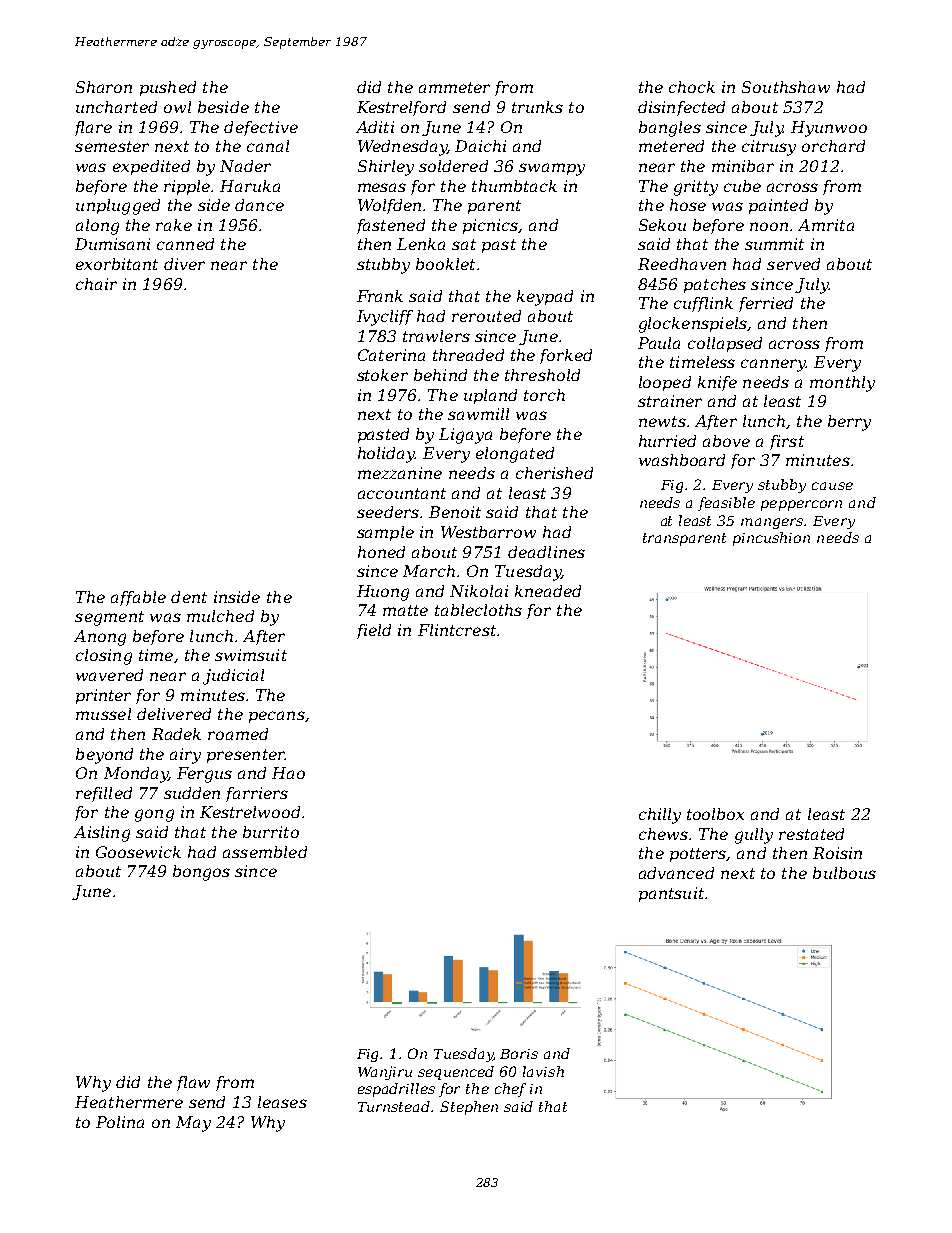  Describe the element at coordinates (826, 225) in the document. I see `Amrita` at that location.
